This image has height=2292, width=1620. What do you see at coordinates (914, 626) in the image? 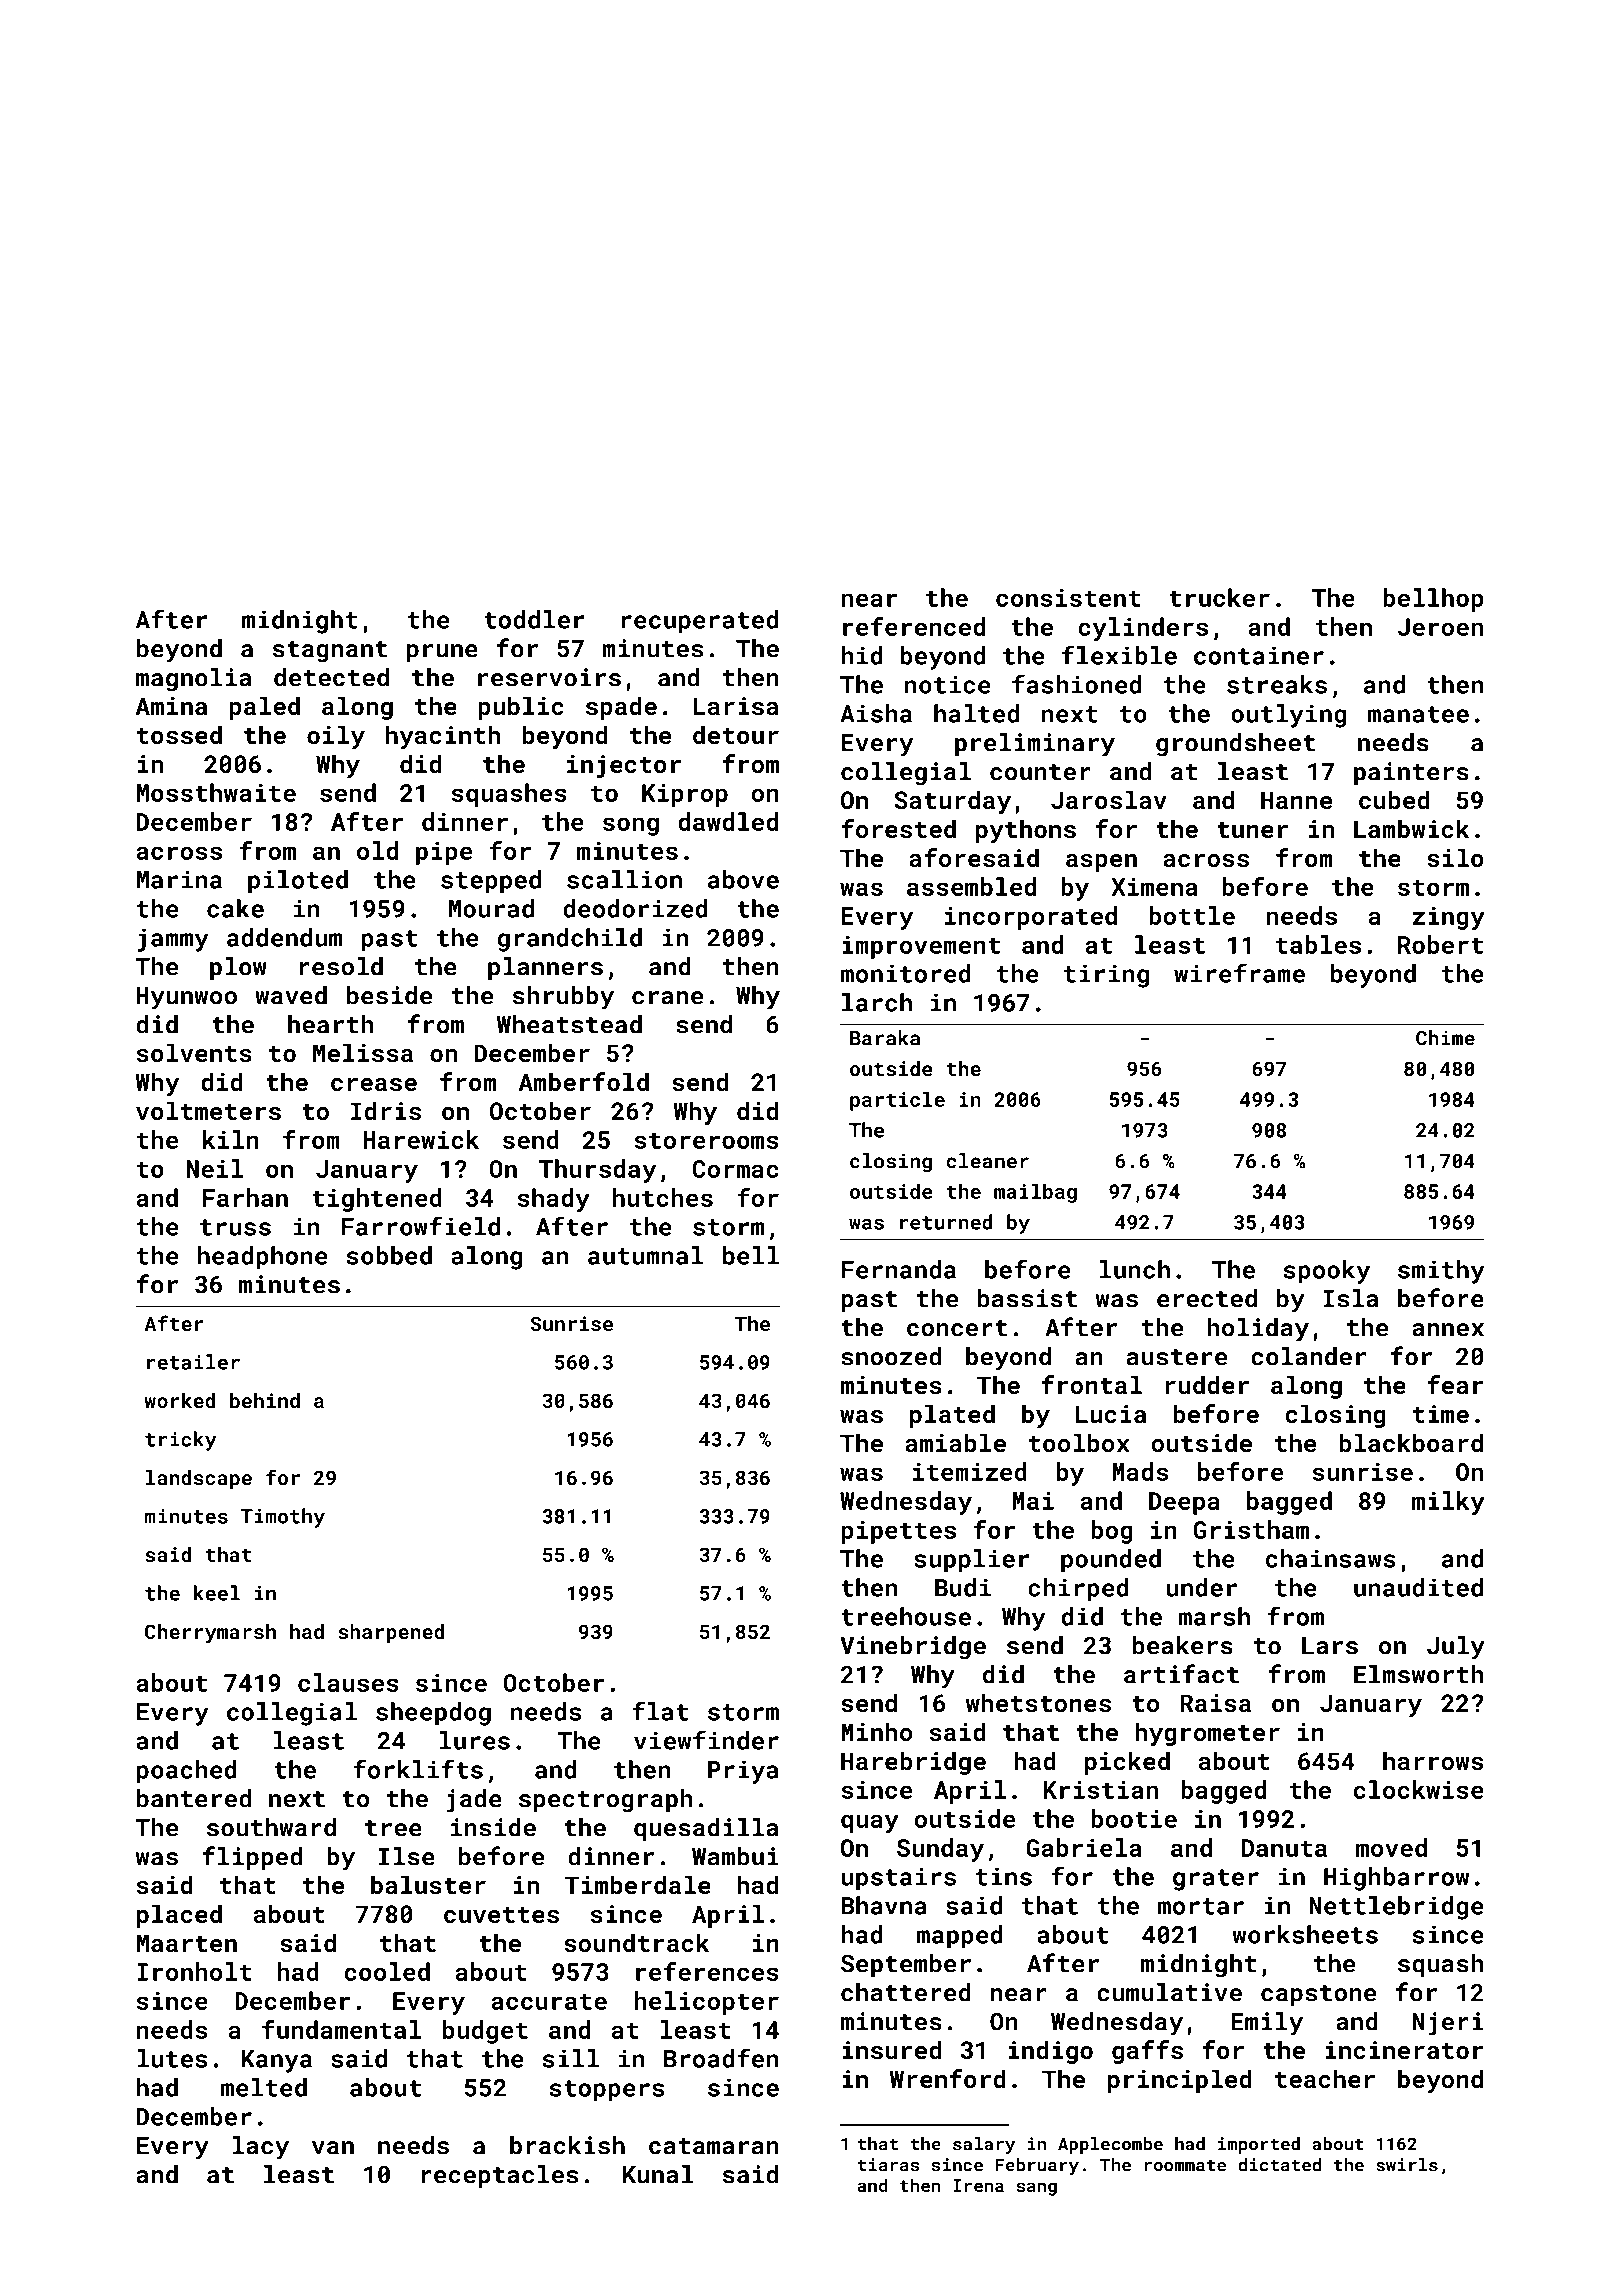
I see `referenced` at bounding box center [914, 626].
